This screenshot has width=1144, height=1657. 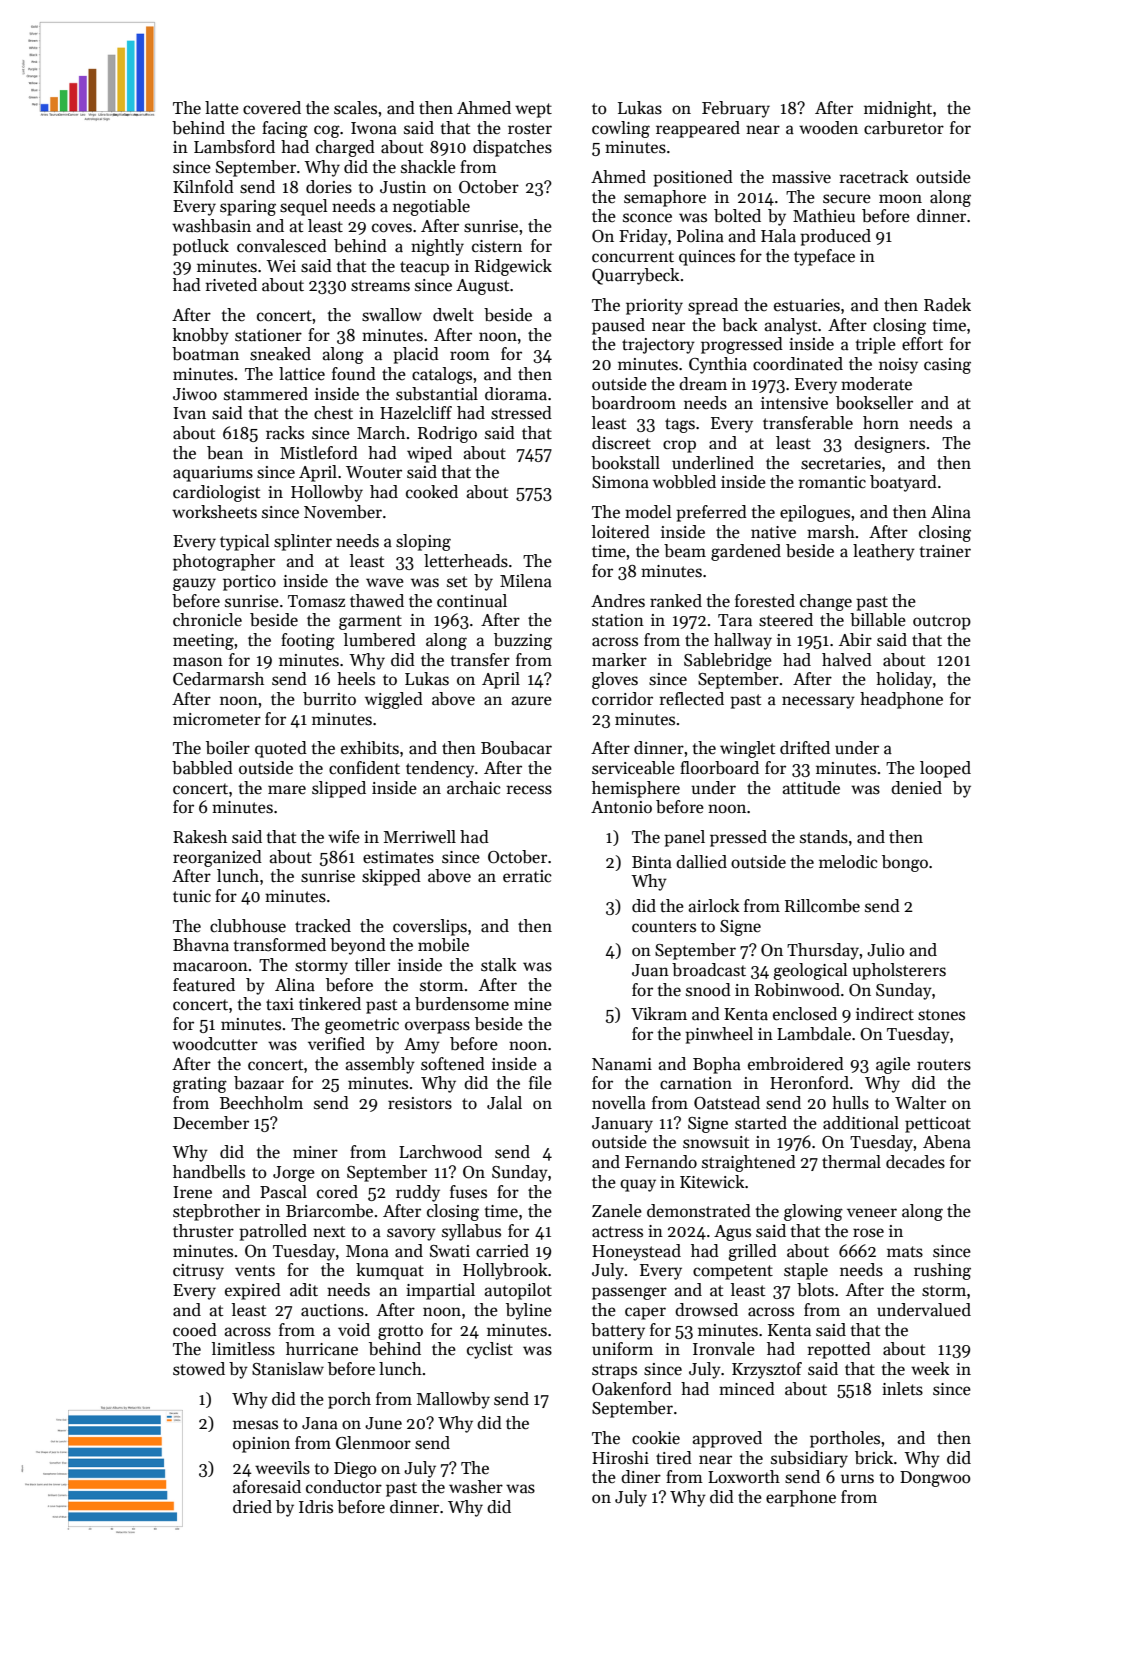 I want to click on Rakesh, so click(x=200, y=837).
